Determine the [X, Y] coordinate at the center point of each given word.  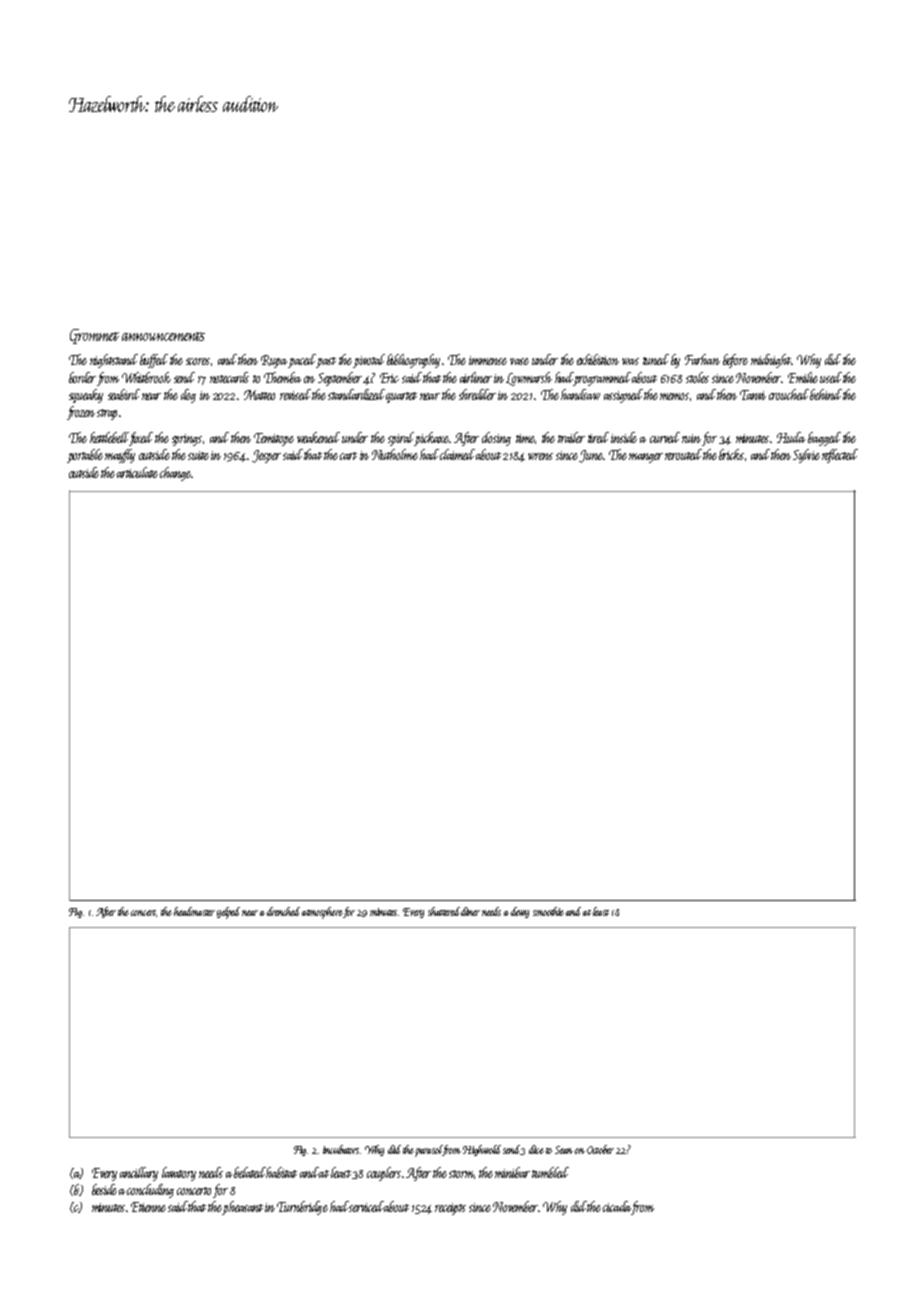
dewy [520, 912]
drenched [283, 911]
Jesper [266, 456]
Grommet [94, 336]
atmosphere [322, 913]
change [175, 474]
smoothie [548, 911]
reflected [840, 456]
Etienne [148, 1207]
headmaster [194, 911]
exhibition [598, 359]
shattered [444, 911]
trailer [571, 437]
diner [470, 911]
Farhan [702, 359]
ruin [691, 438]
